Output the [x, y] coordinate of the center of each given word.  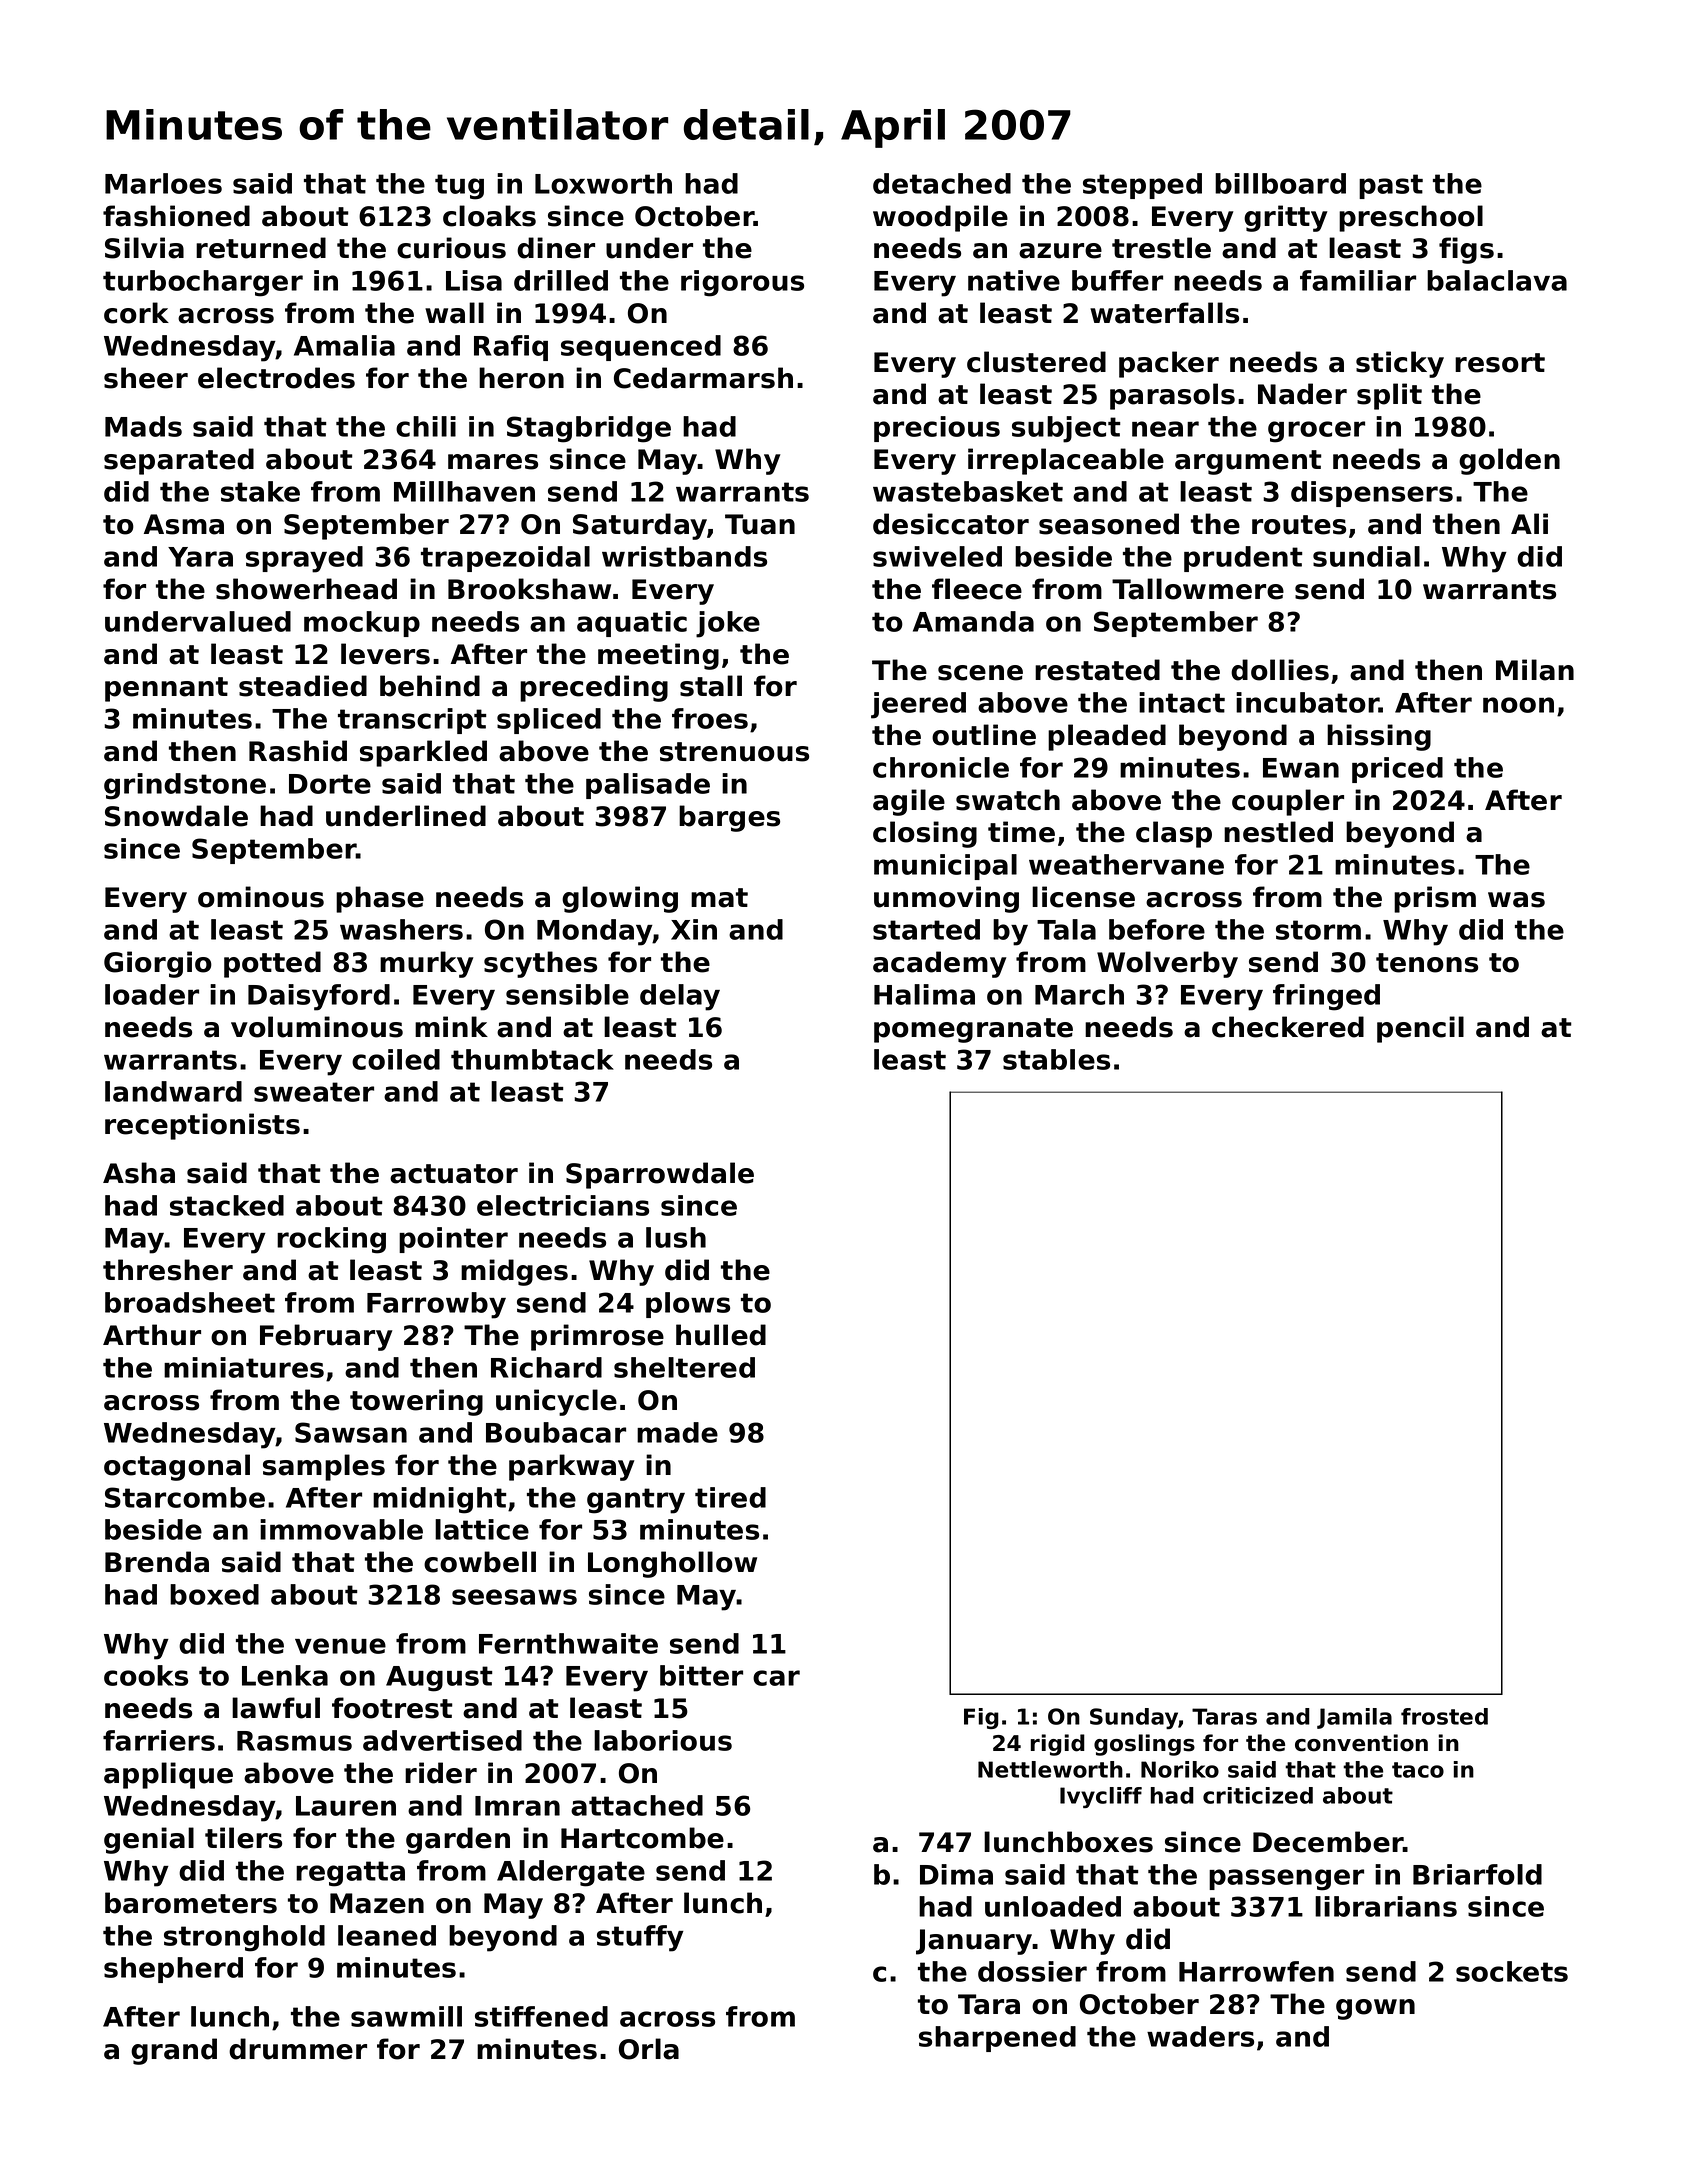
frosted [1444, 1716]
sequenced [641, 348]
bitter [701, 1675]
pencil [1420, 1029]
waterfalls [1164, 313]
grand [174, 2051]
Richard [546, 1367]
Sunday [1134, 1718]
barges [729, 818]
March [1079, 994]
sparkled [423, 753]
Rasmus [294, 1741]
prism [1435, 899]
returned [261, 248]
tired [730, 1497]
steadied [303, 686]
